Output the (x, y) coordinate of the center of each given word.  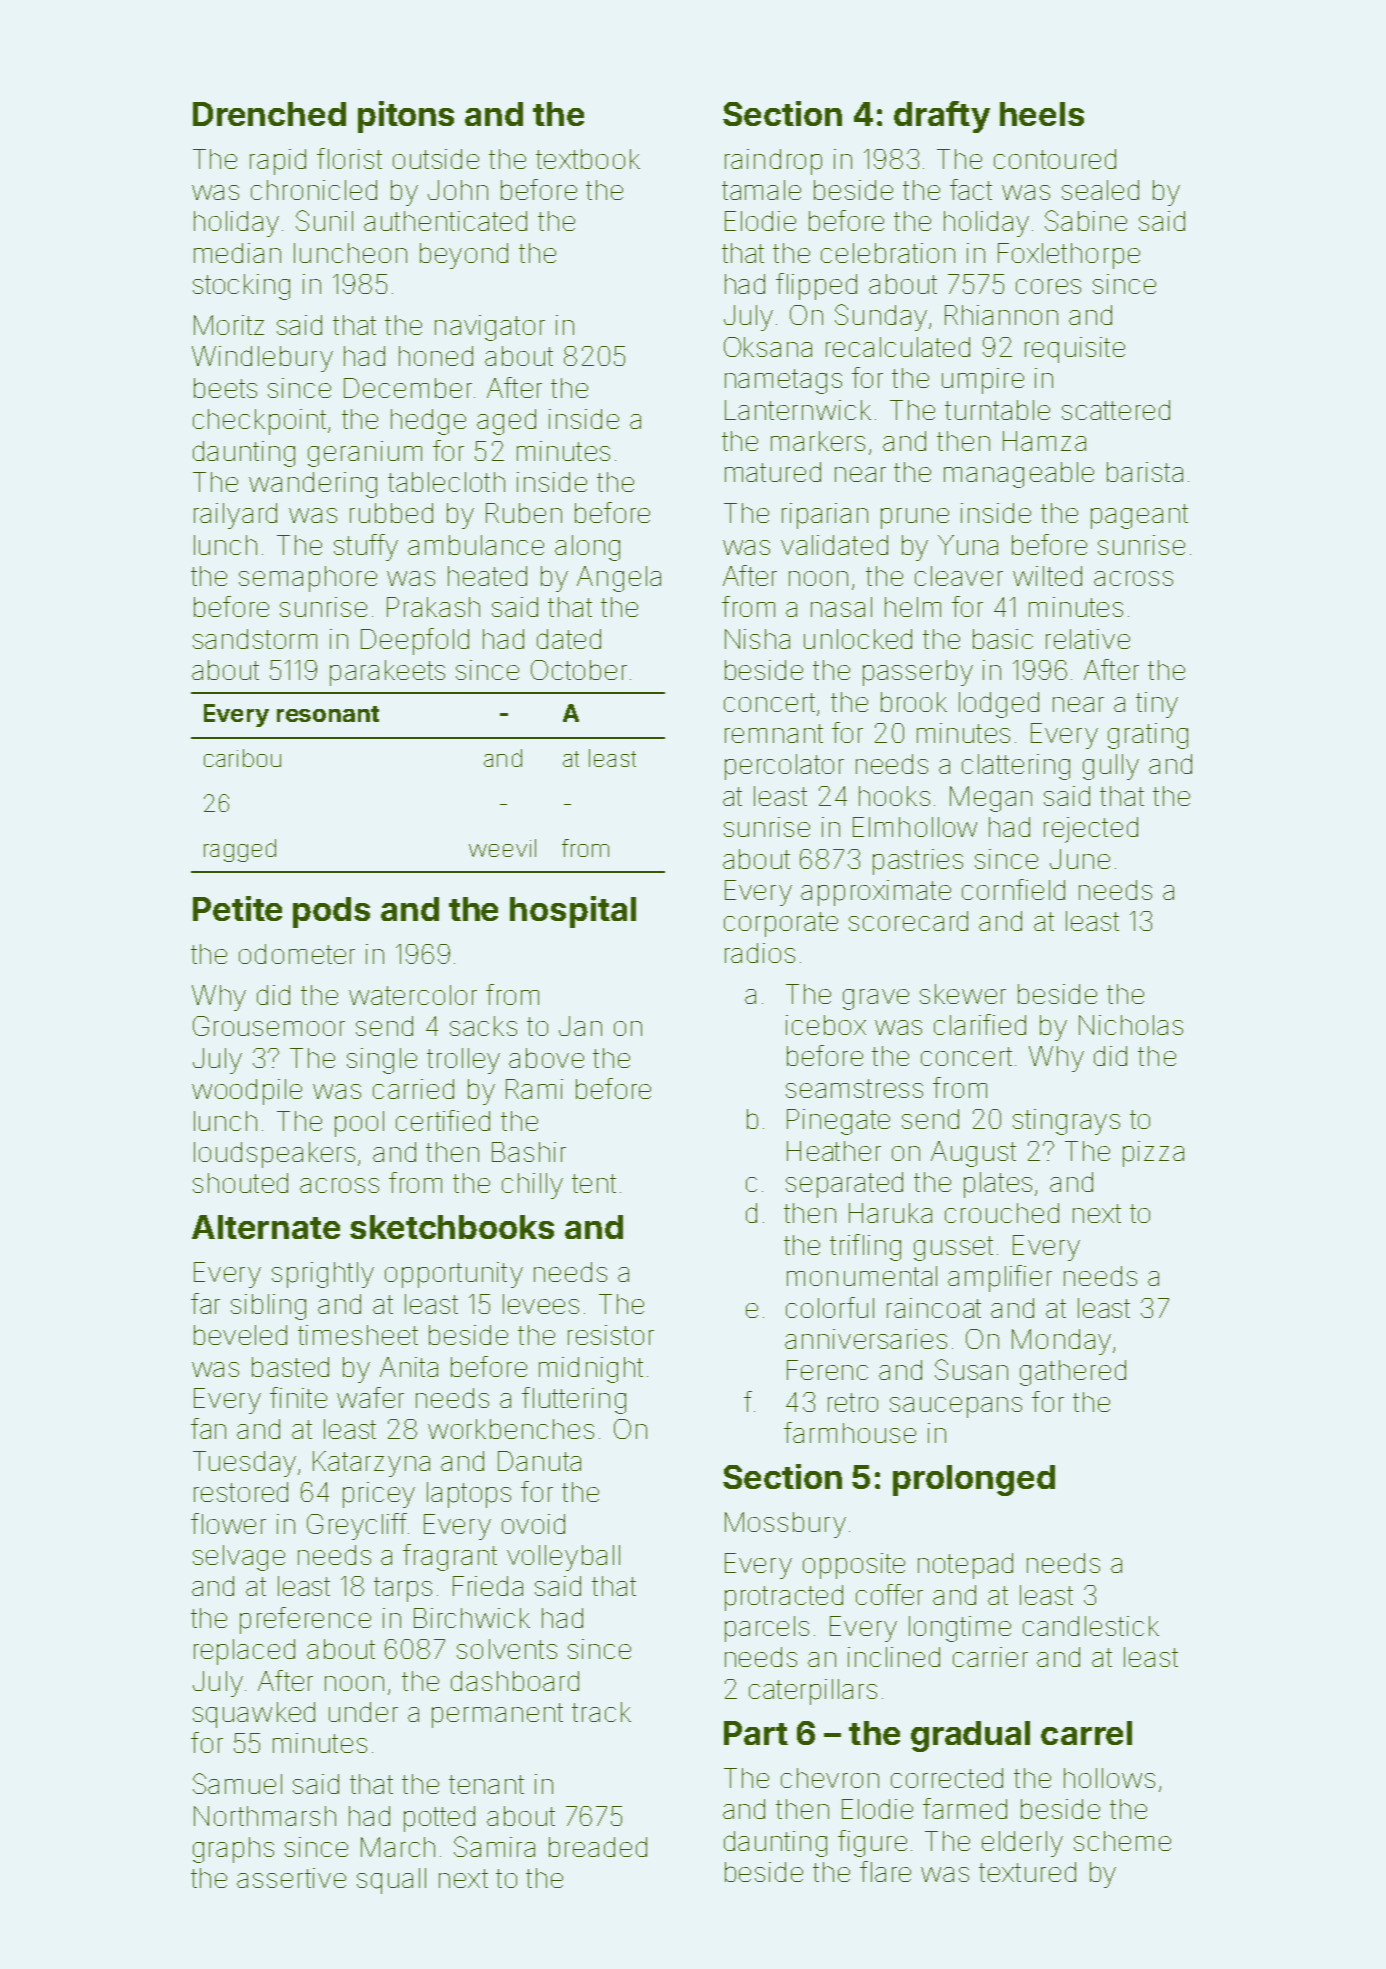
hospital (573, 912)
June (1080, 859)
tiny (1157, 705)
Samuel (237, 1783)
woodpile (247, 1092)
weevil (502, 848)
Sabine (1086, 220)
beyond (464, 256)
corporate (781, 924)
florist (349, 158)
